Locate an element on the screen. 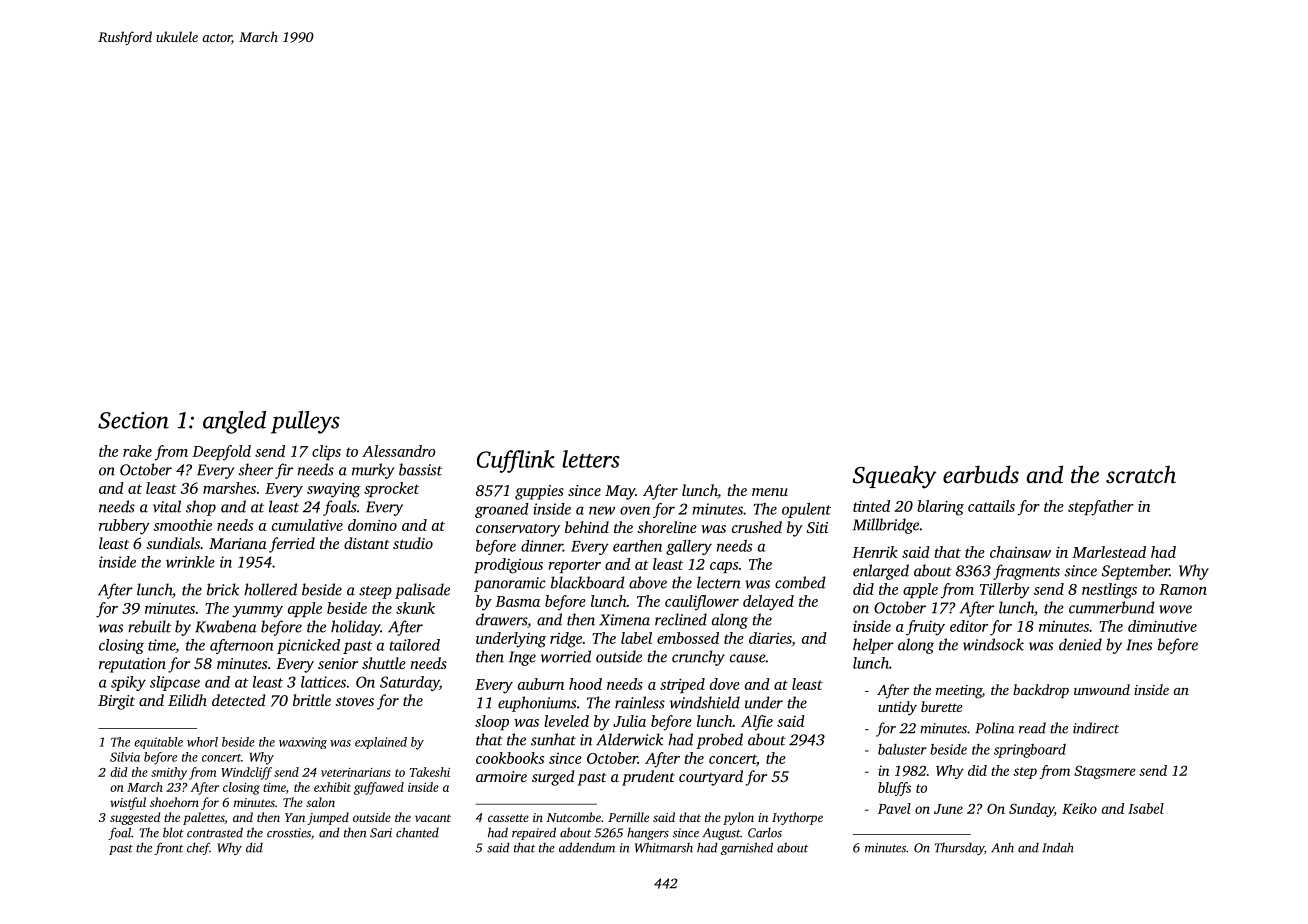 Image resolution: width=1308 pixels, height=924 pixels. chef is located at coordinates (198, 848).
